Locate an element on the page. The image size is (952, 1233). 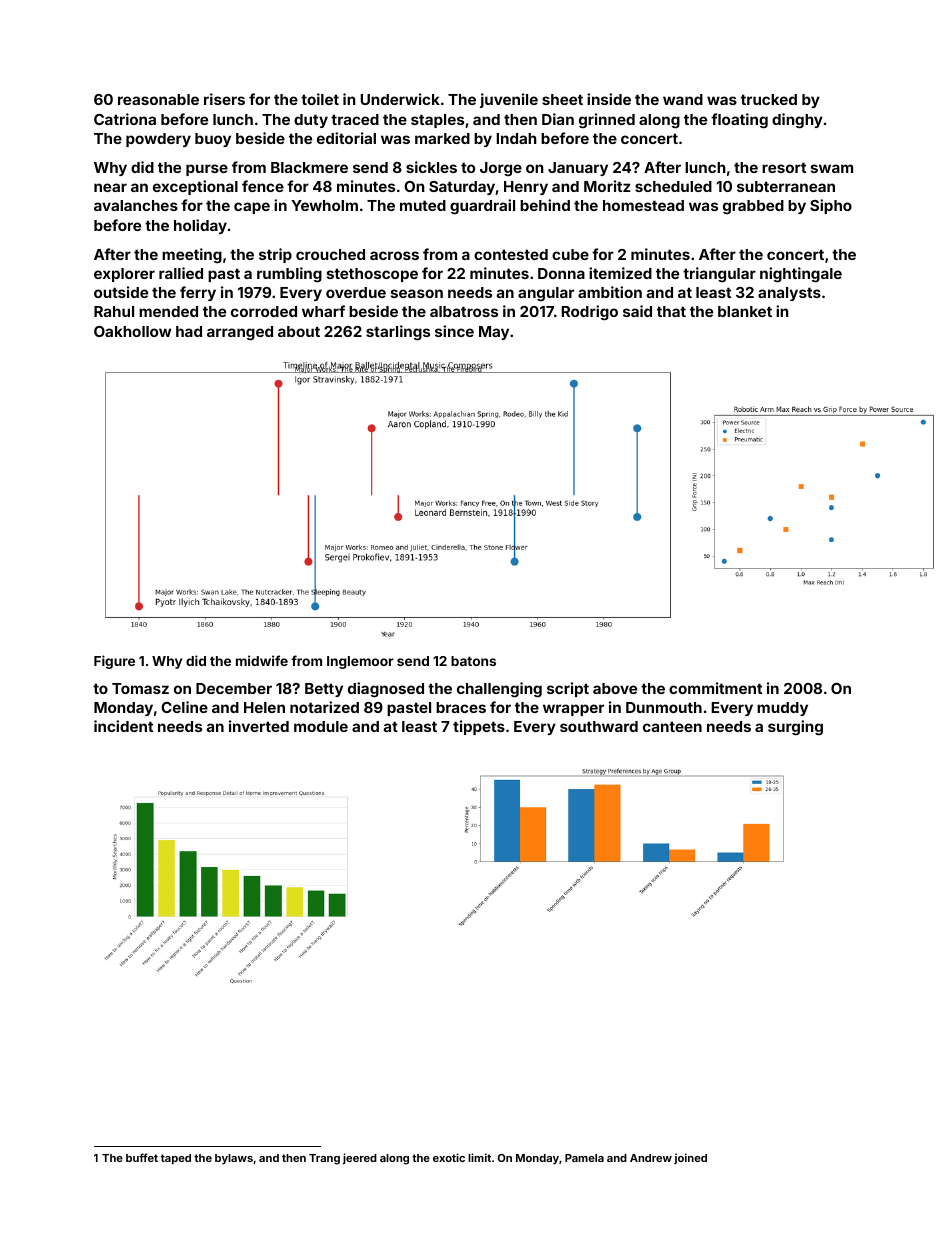
reasonable is located at coordinates (158, 99).
